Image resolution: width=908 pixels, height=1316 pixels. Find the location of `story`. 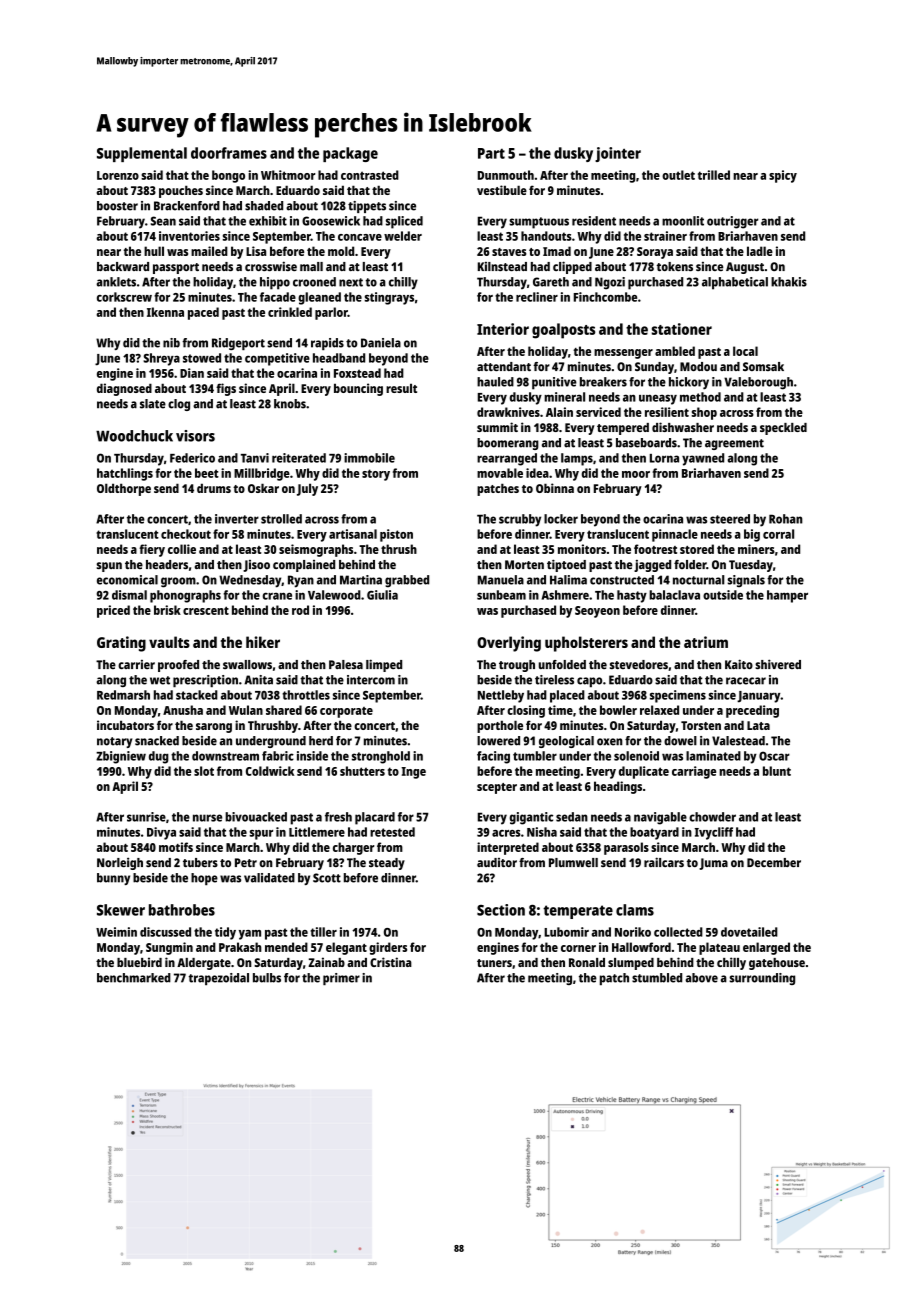

story is located at coordinates (376, 475).
